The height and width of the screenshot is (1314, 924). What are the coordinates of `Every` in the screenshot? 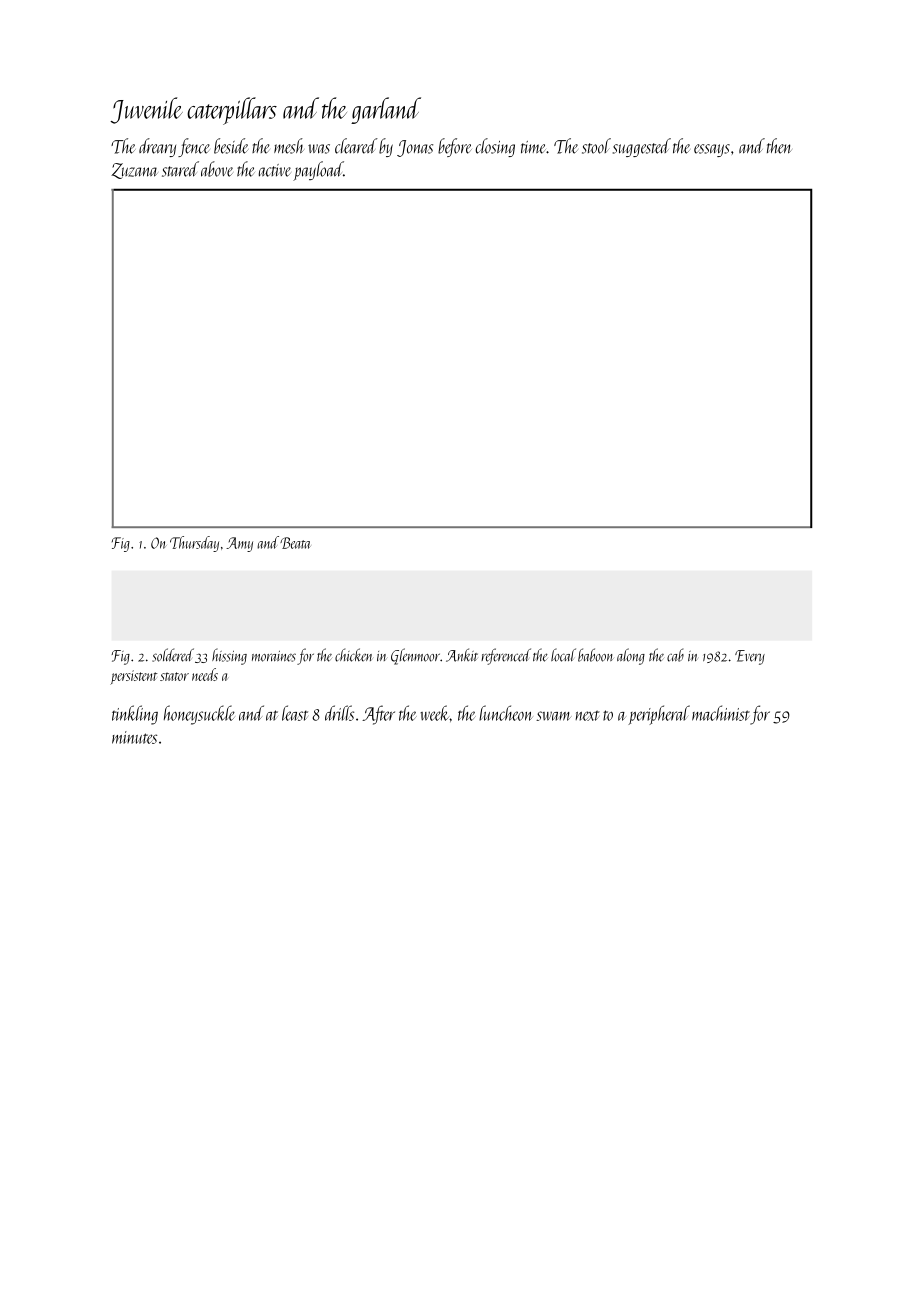 It's located at (750, 657).
